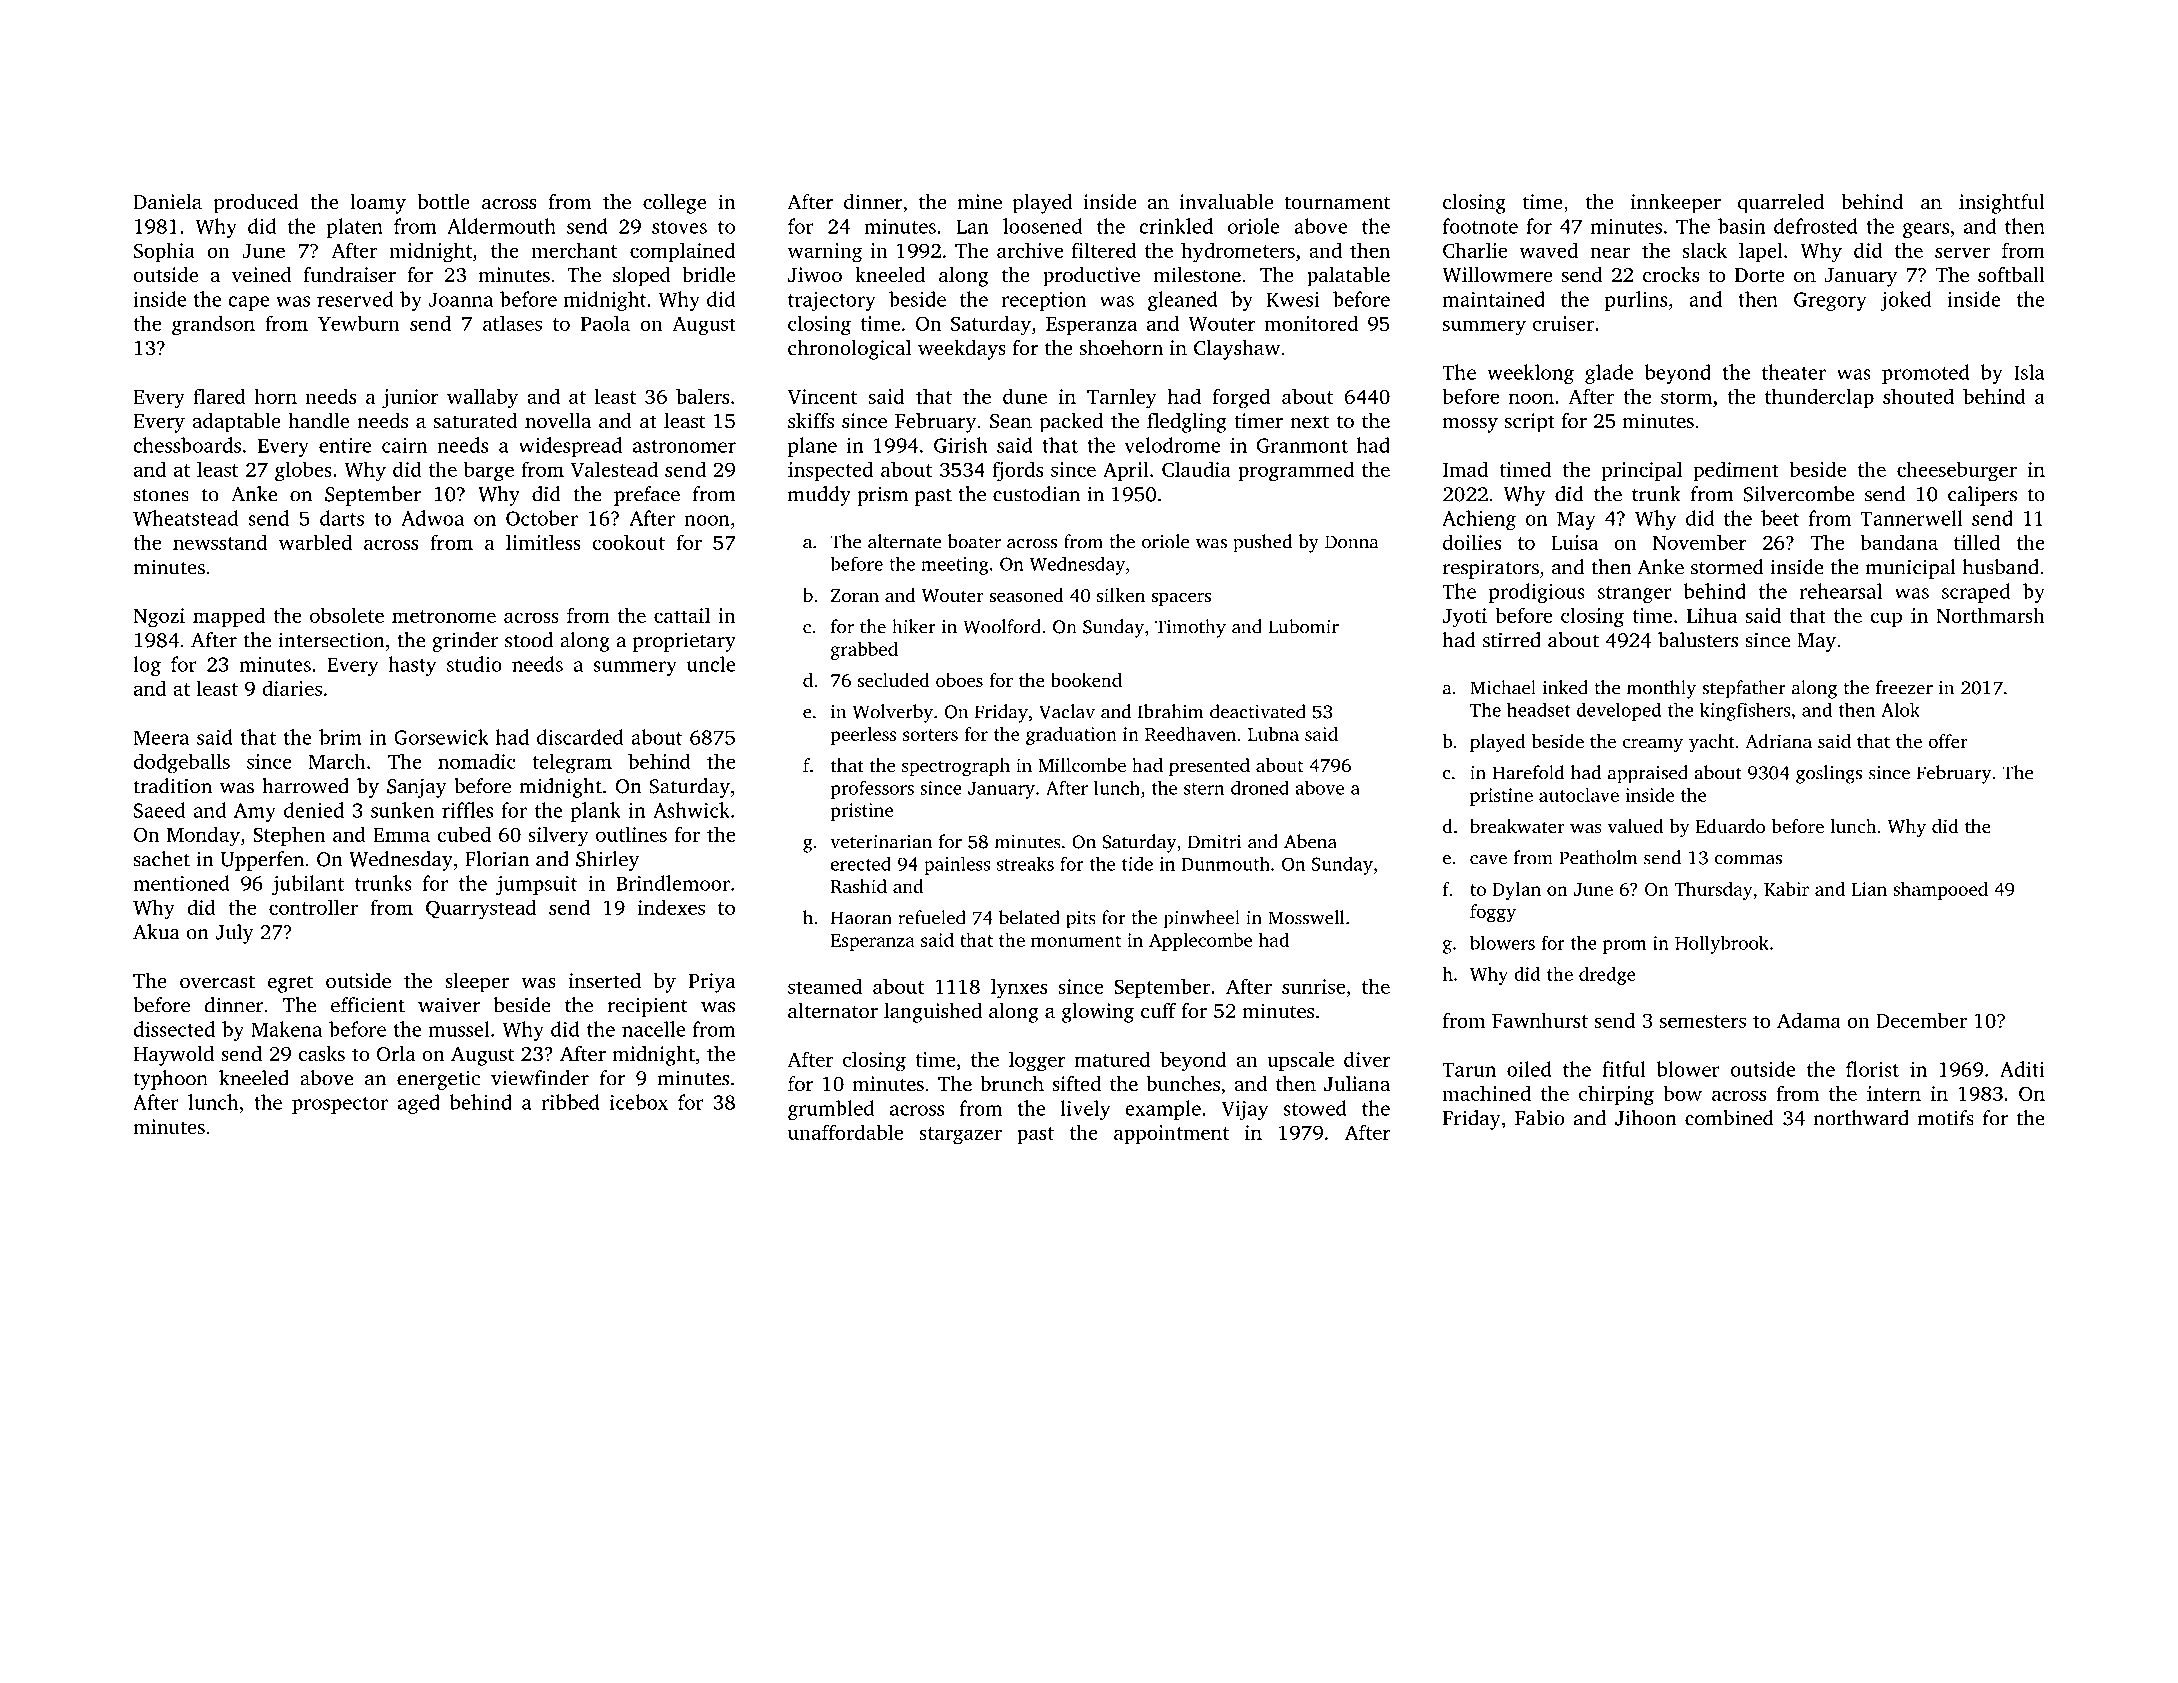  Describe the element at coordinates (1990, 615) in the screenshot. I see `Northmarsh` at that location.
